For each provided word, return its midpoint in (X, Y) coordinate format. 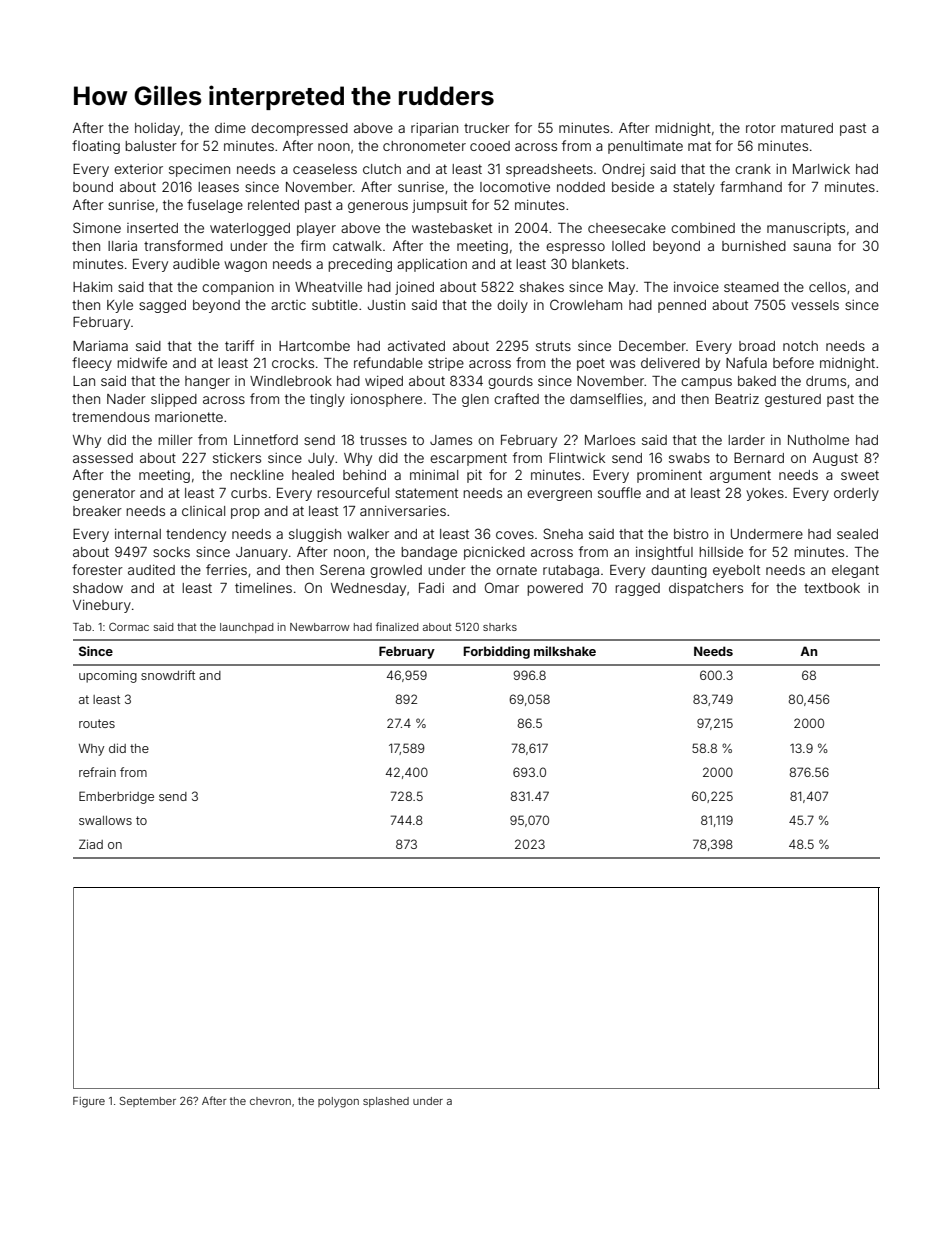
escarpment (468, 459)
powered (555, 589)
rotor (761, 128)
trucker (487, 128)
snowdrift (168, 675)
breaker (97, 511)
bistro (691, 534)
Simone (97, 227)
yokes (765, 494)
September (147, 1101)
